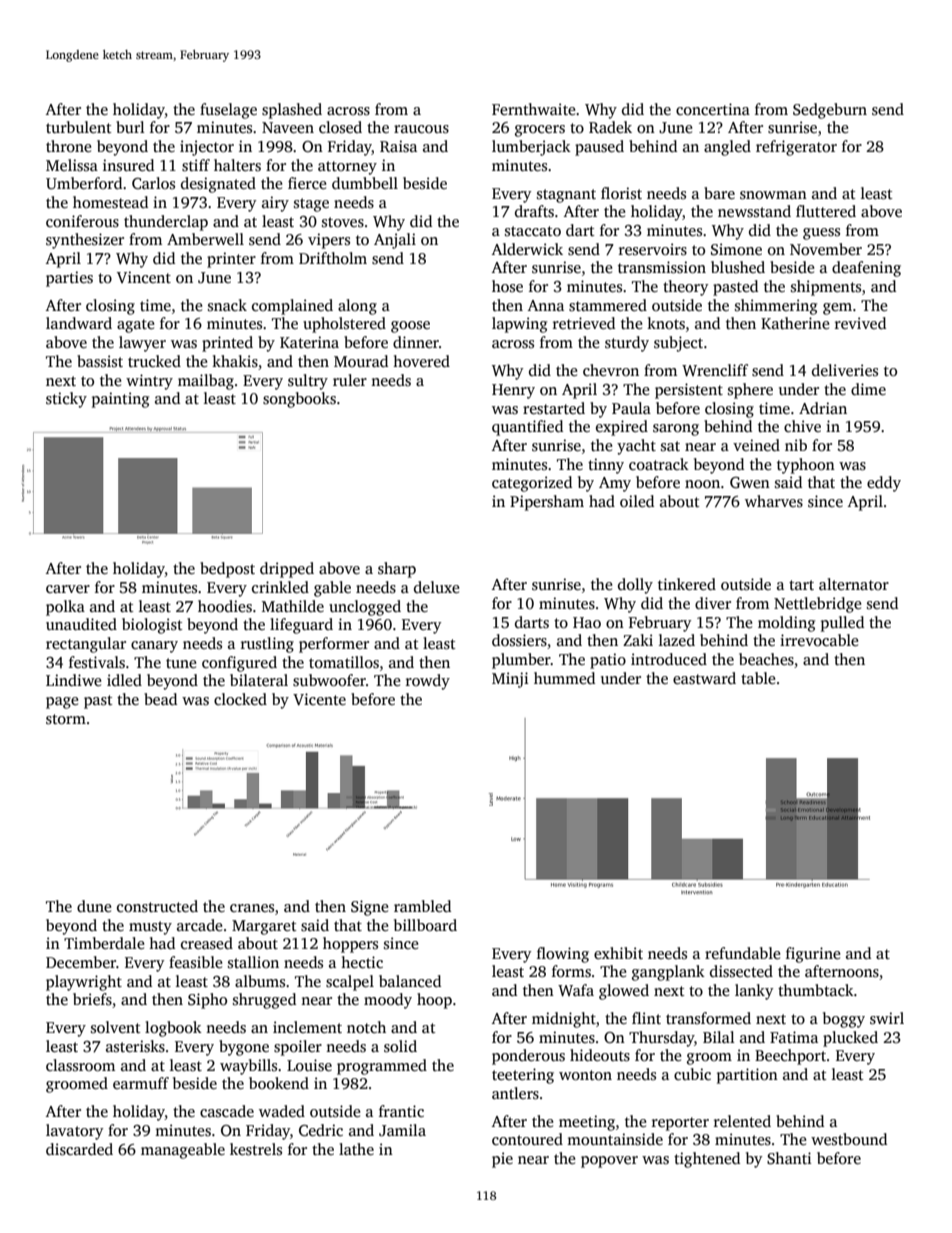 This screenshot has width=952, height=1233. Describe the element at coordinates (428, 682) in the screenshot. I see `rowdy` at that location.
